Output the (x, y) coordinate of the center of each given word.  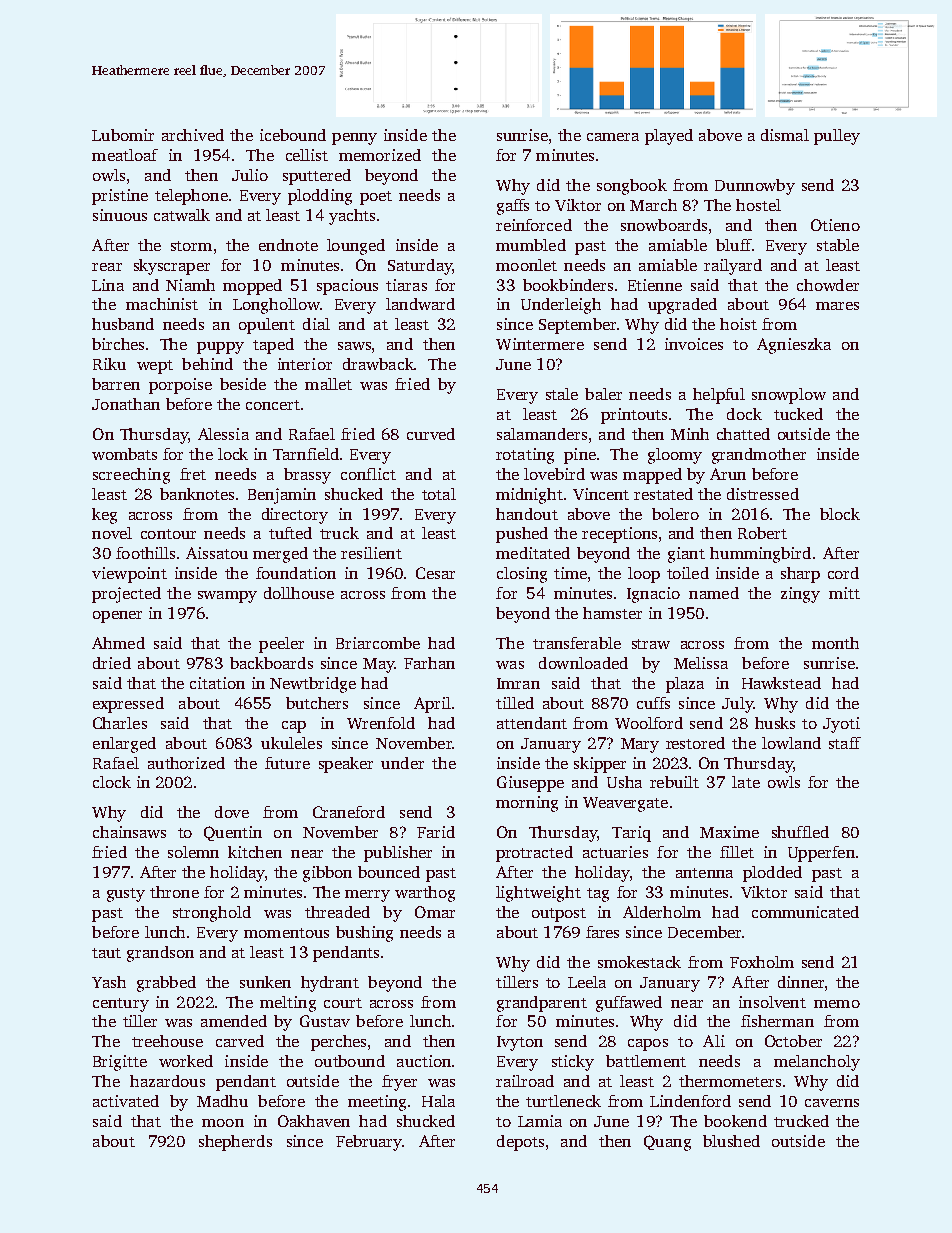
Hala (438, 1101)
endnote (288, 245)
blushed (731, 1141)
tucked (798, 414)
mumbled (531, 245)
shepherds (235, 1143)
